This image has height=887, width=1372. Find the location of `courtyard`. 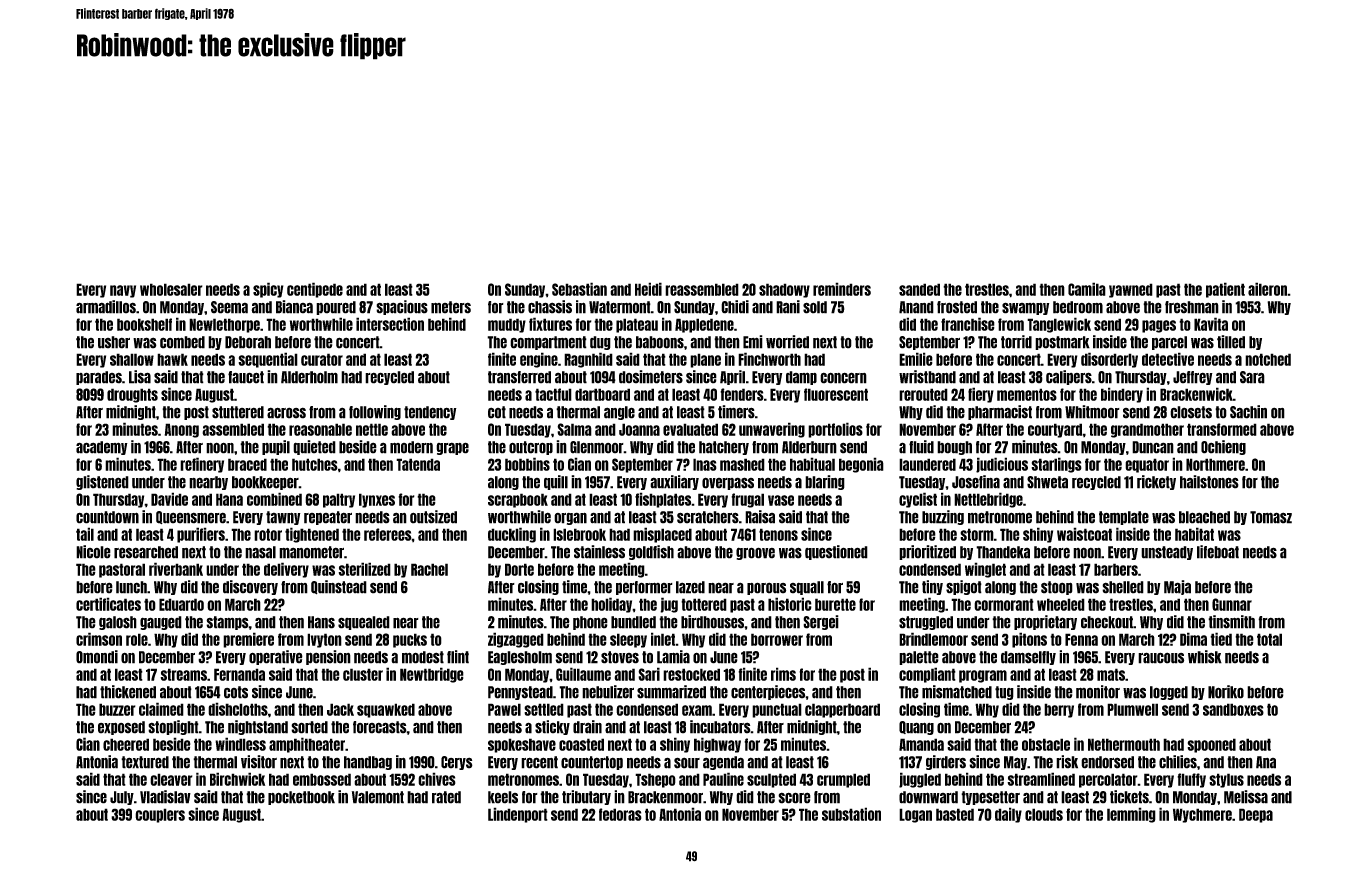

courtyard is located at coordinates (1055, 430).
